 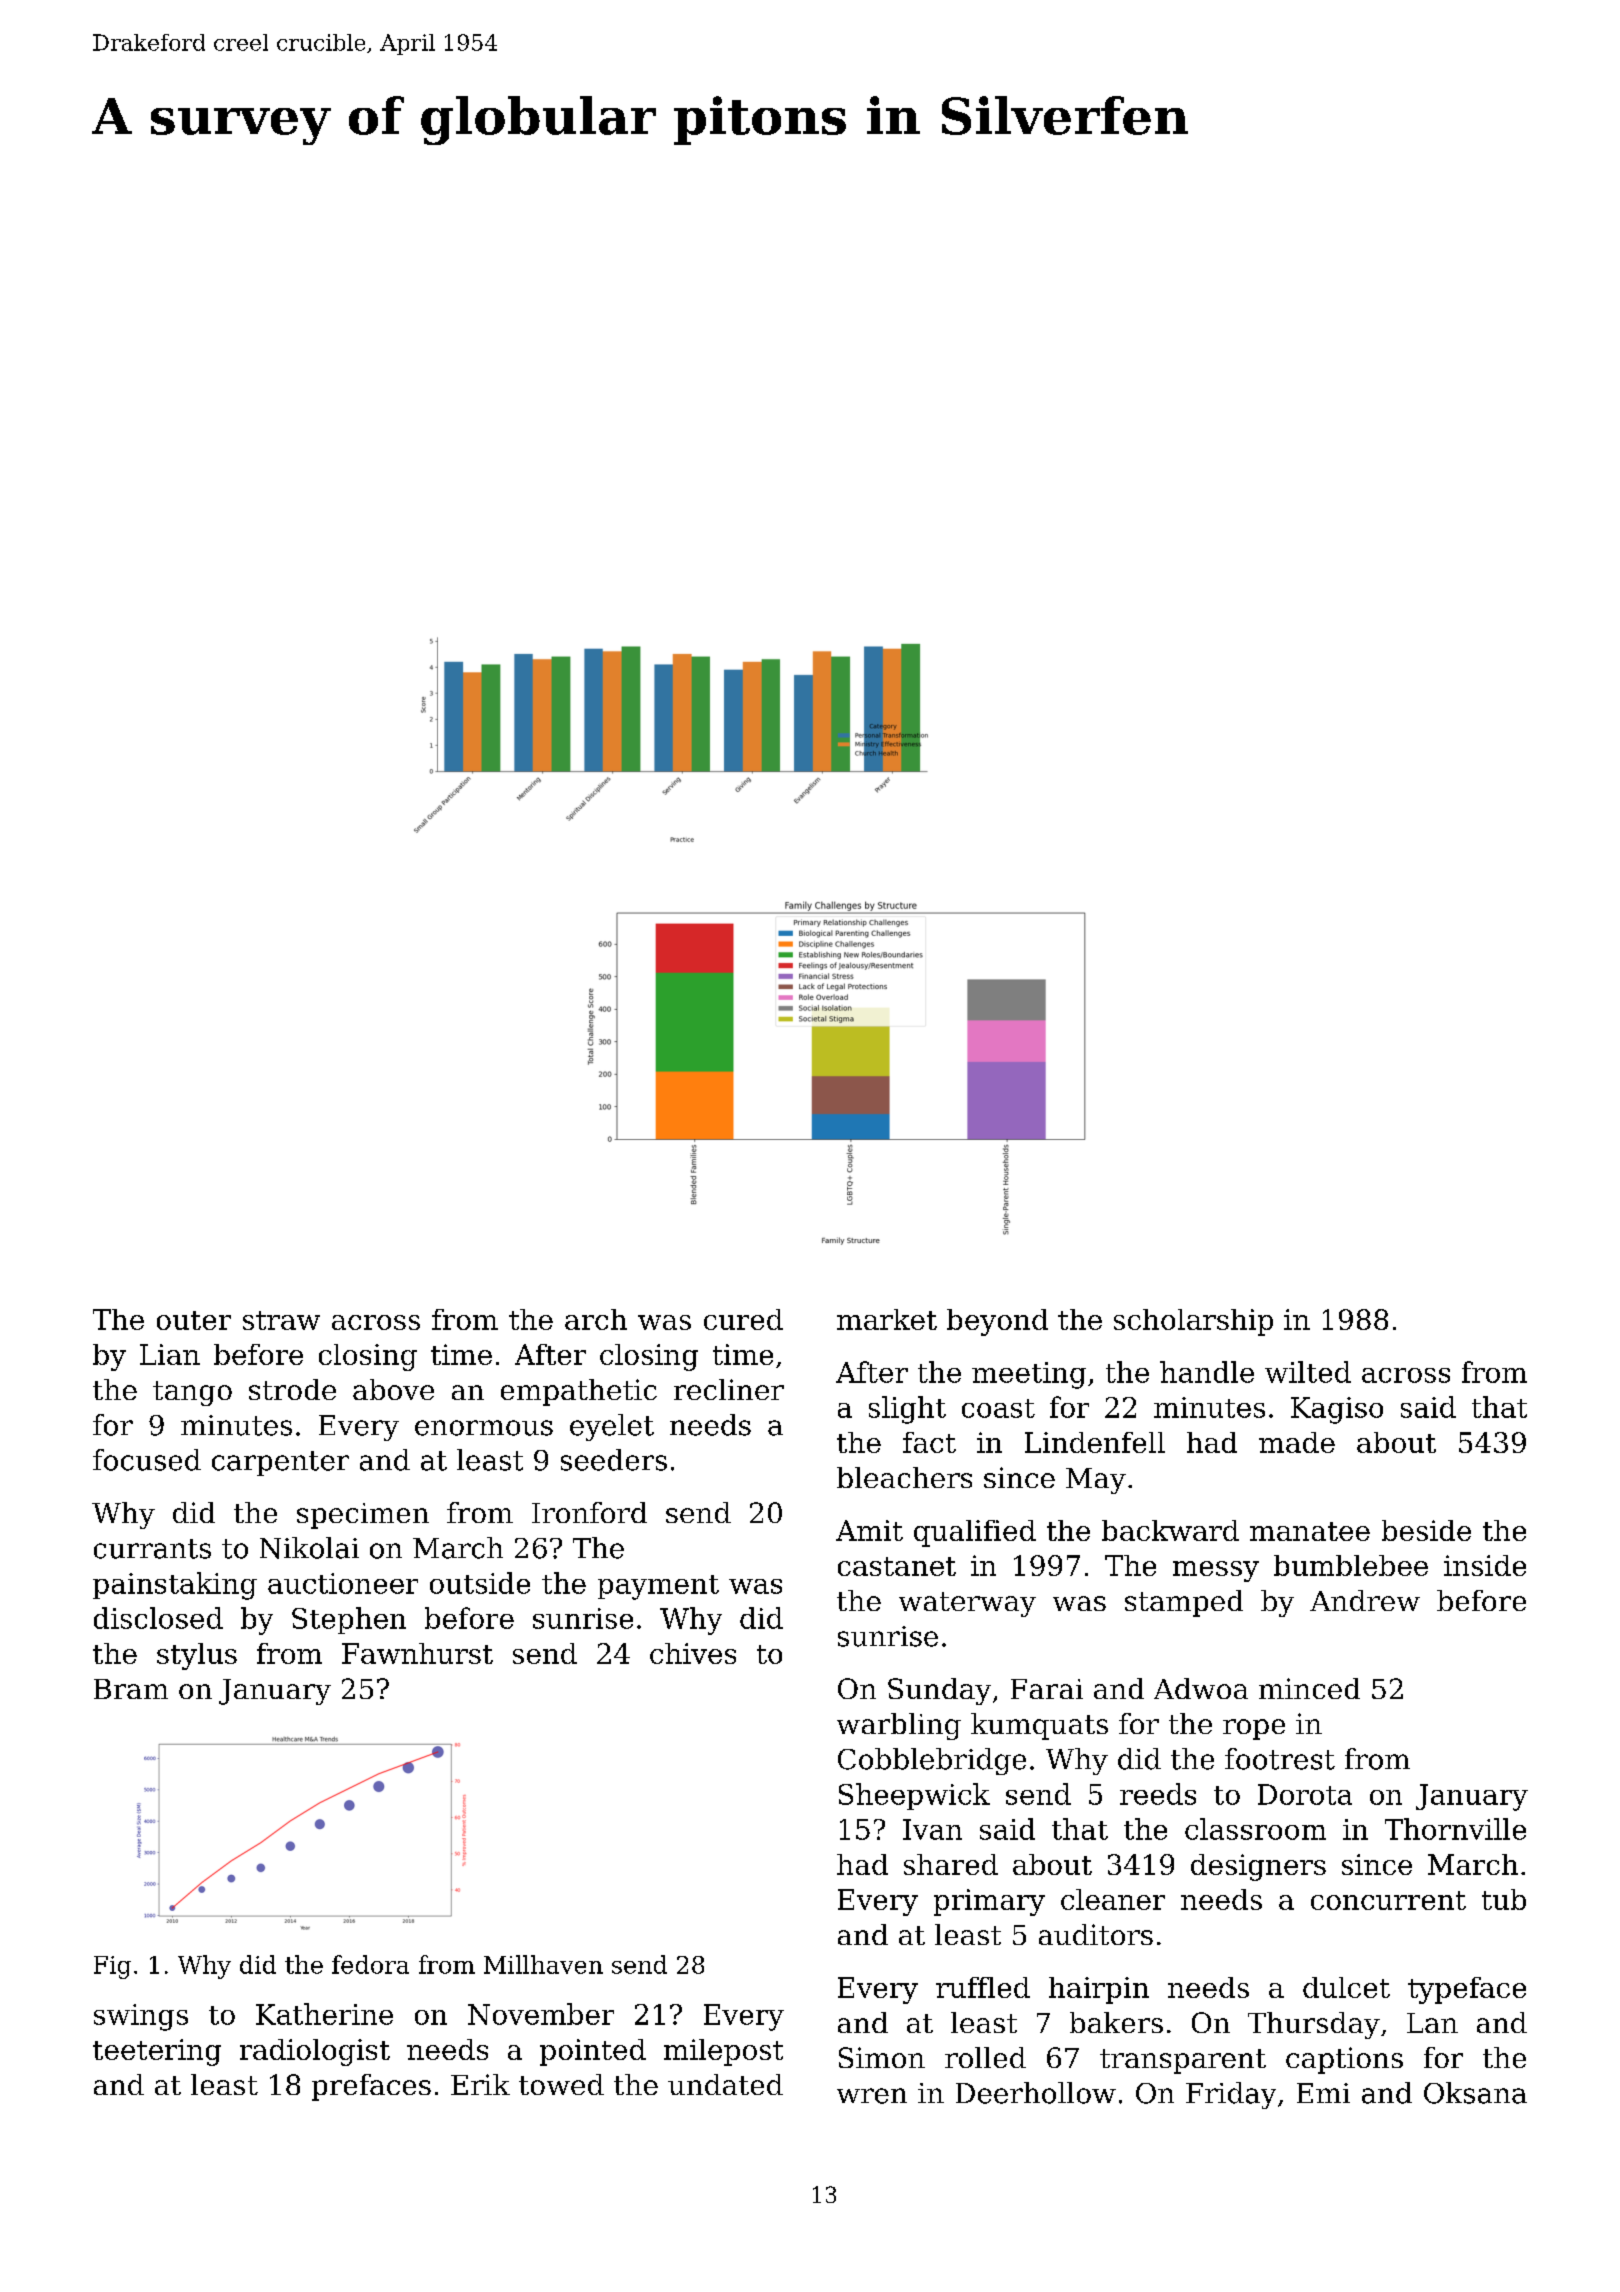 I want to click on prefaces, so click(x=371, y=2087).
